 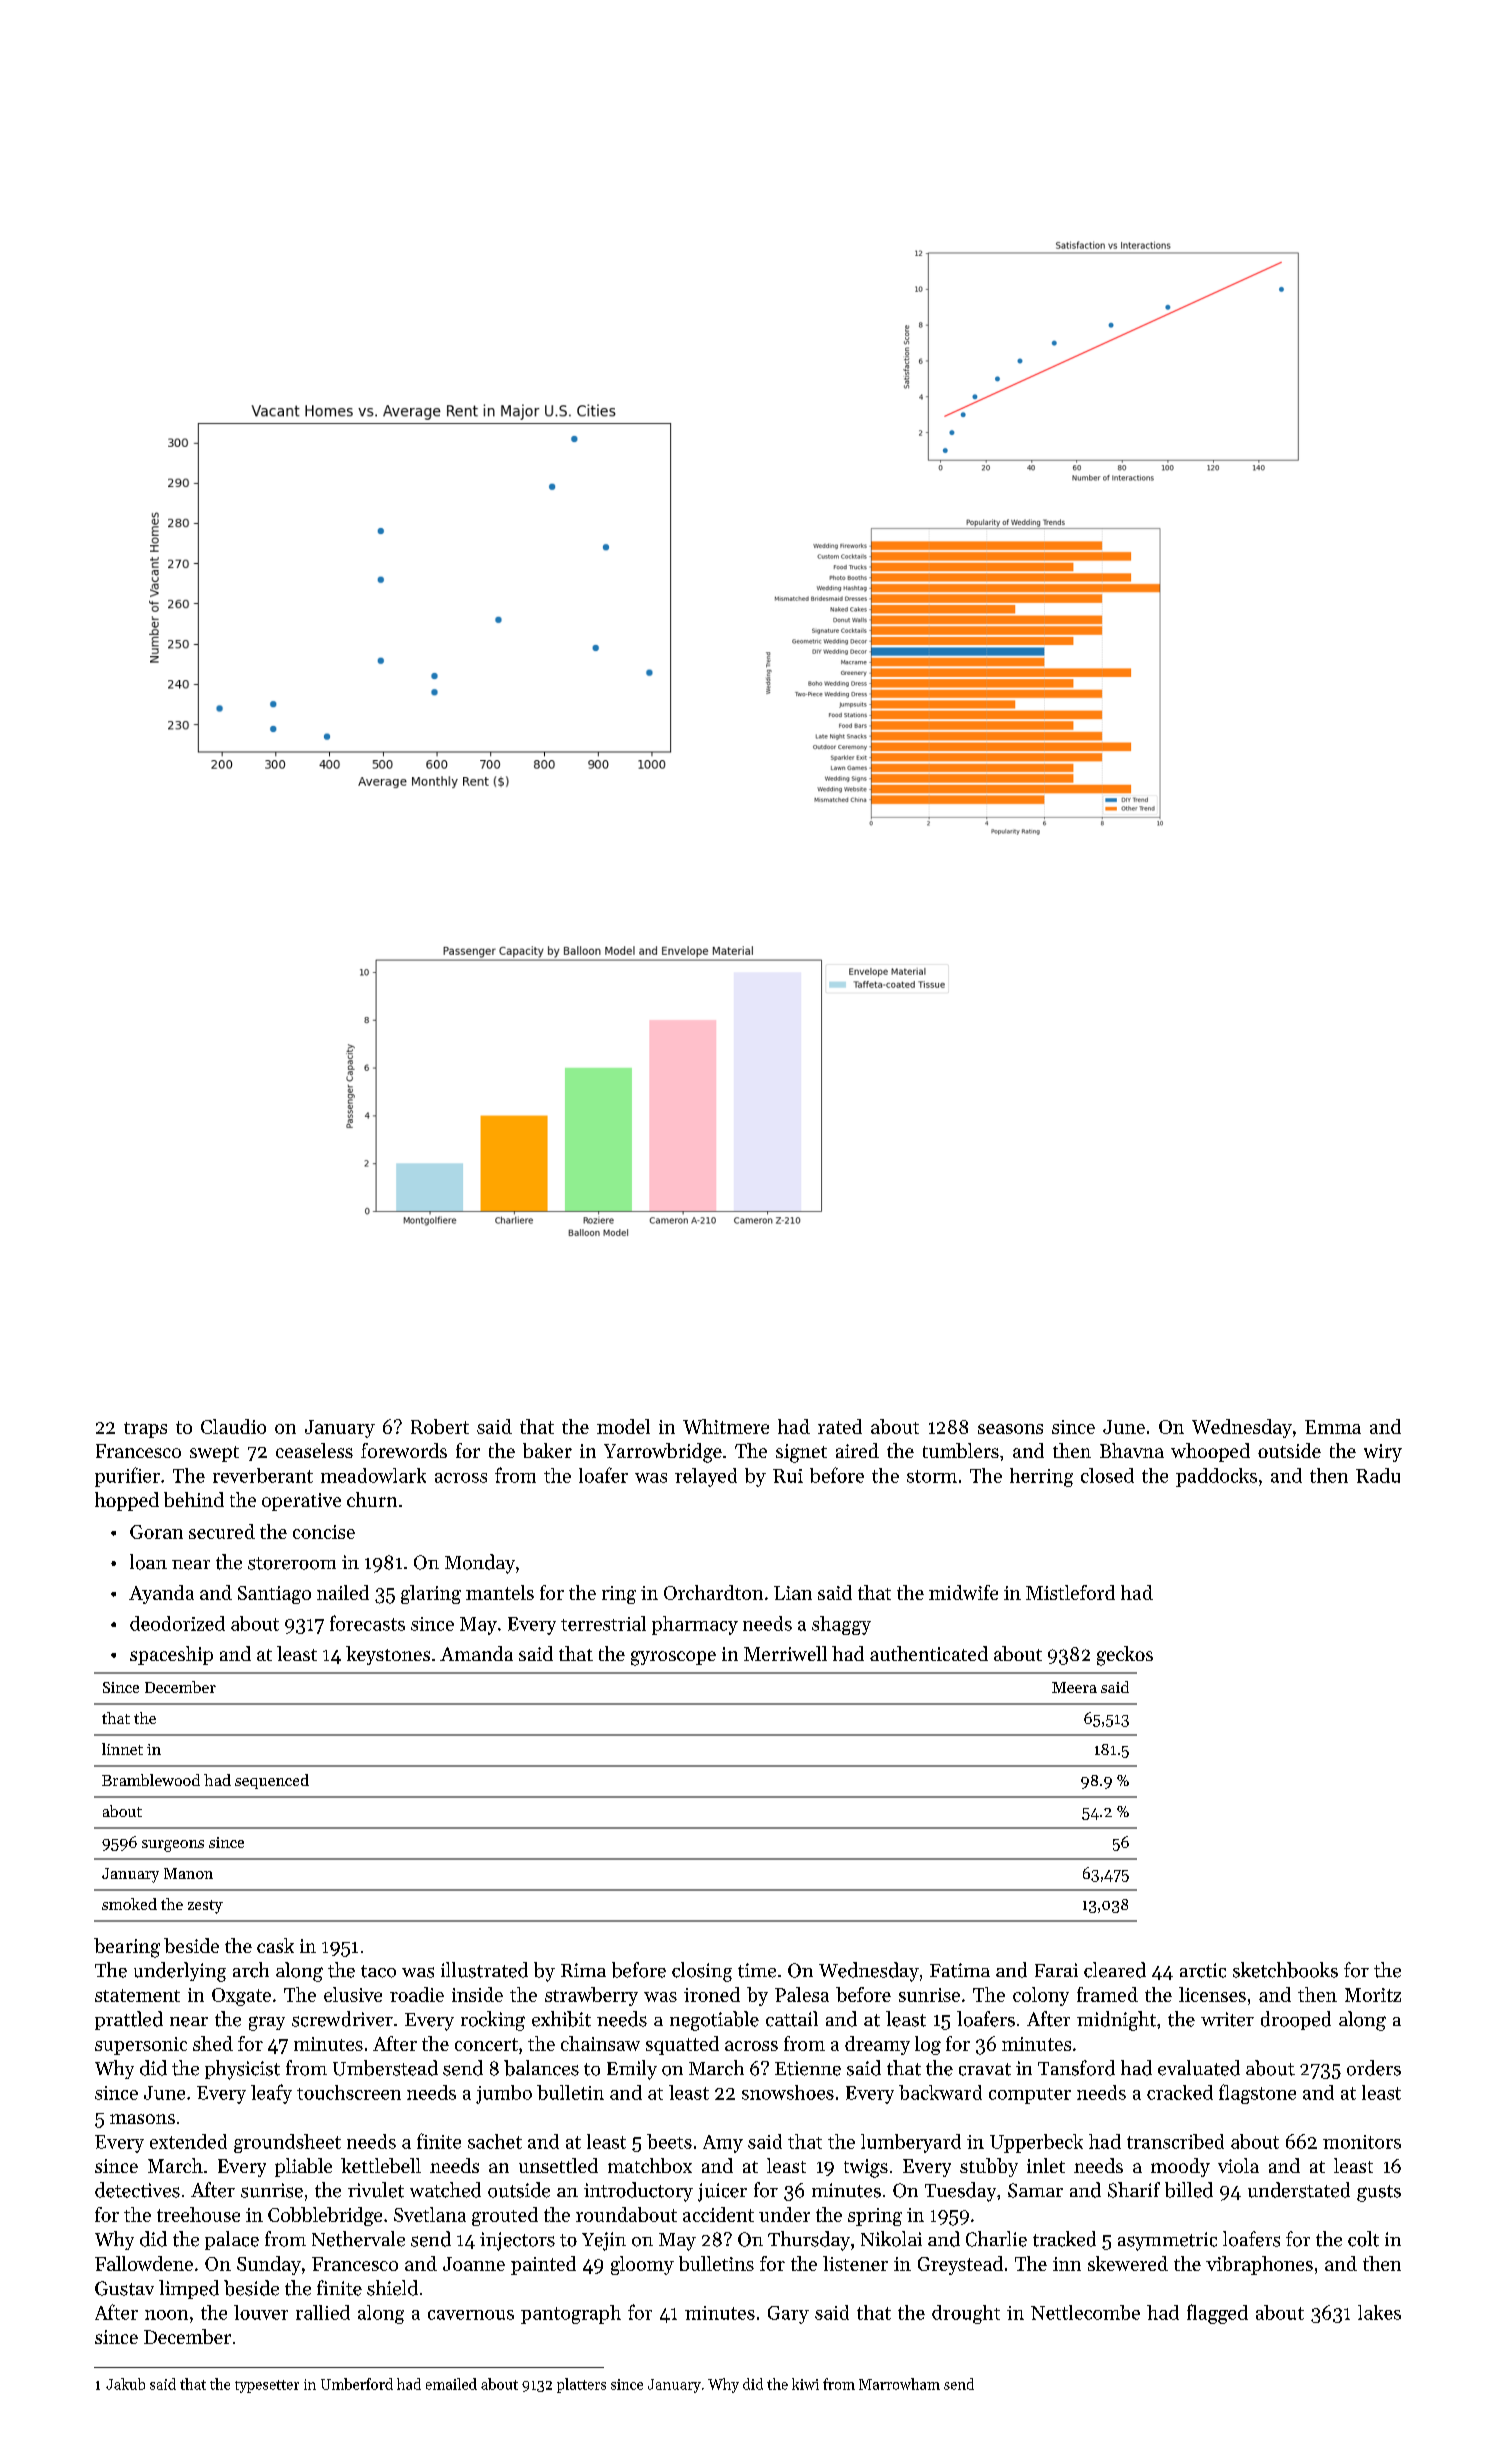 I want to click on vibraphones, so click(x=1259, y=2265).
